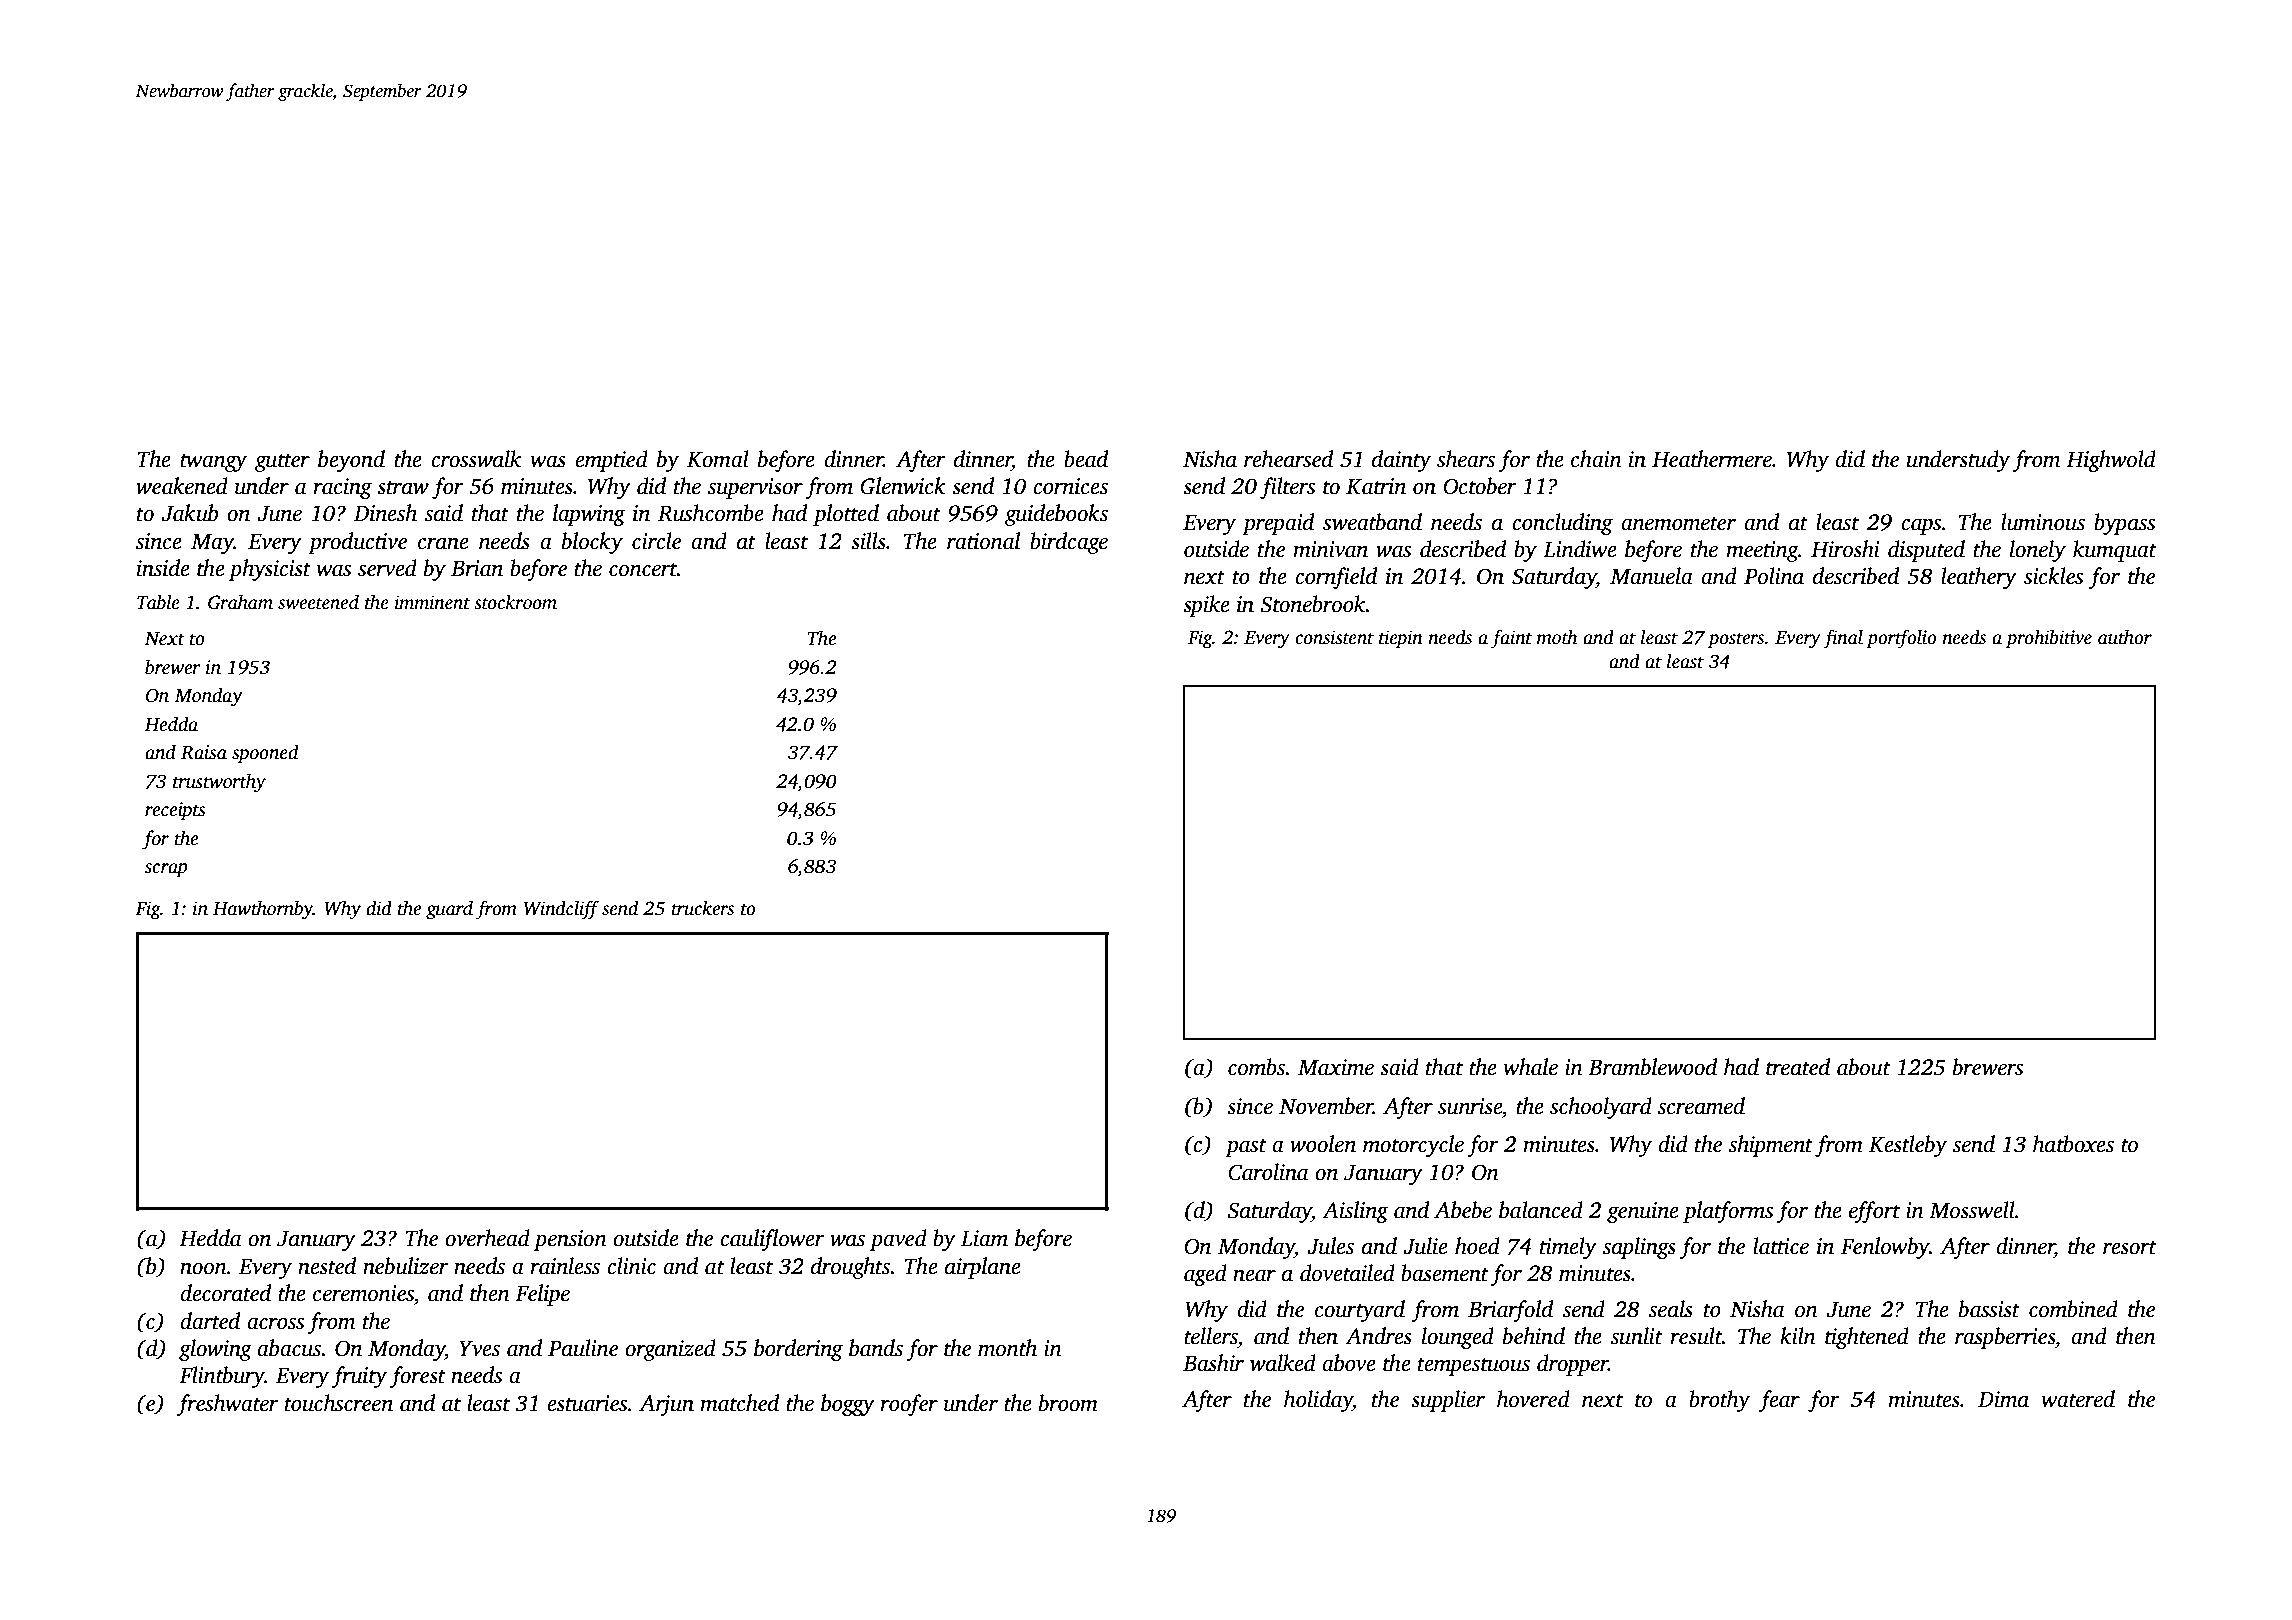  I want to click on hatboxes, so click(2073, 1144).
